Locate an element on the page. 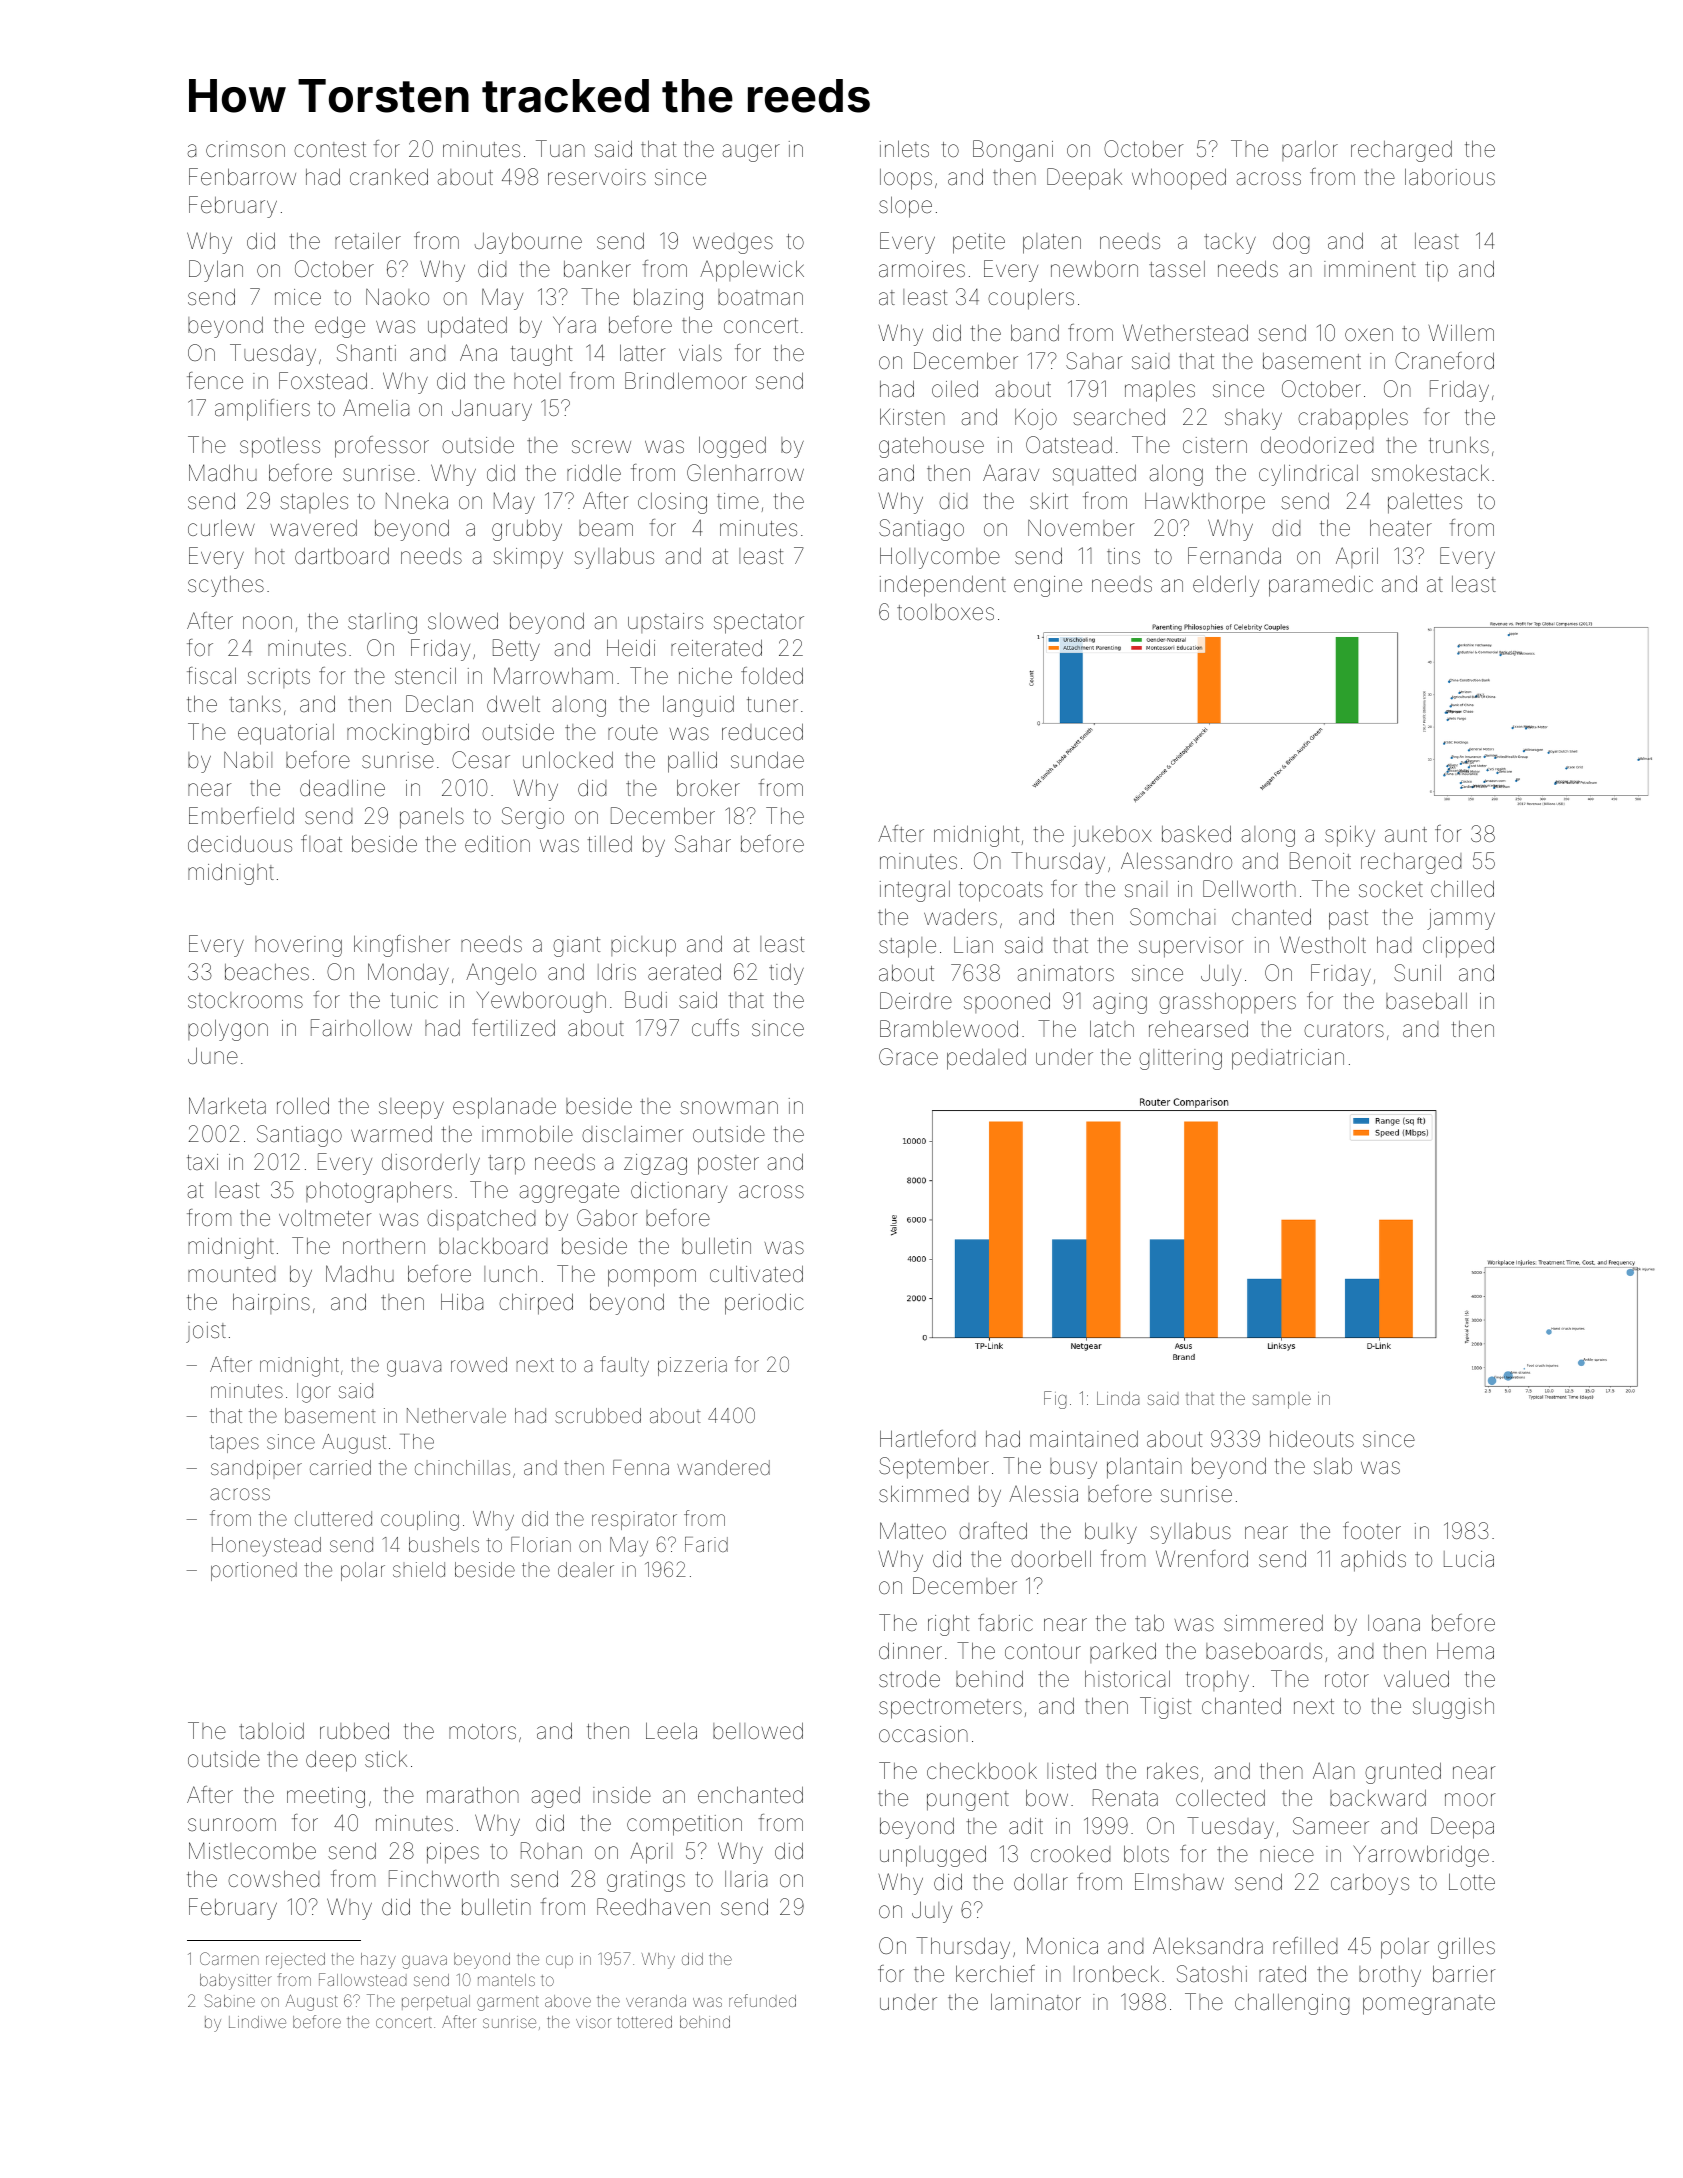 This page has height=2178, width=1683. Finchworth is located at coordinates (444, 1878).
